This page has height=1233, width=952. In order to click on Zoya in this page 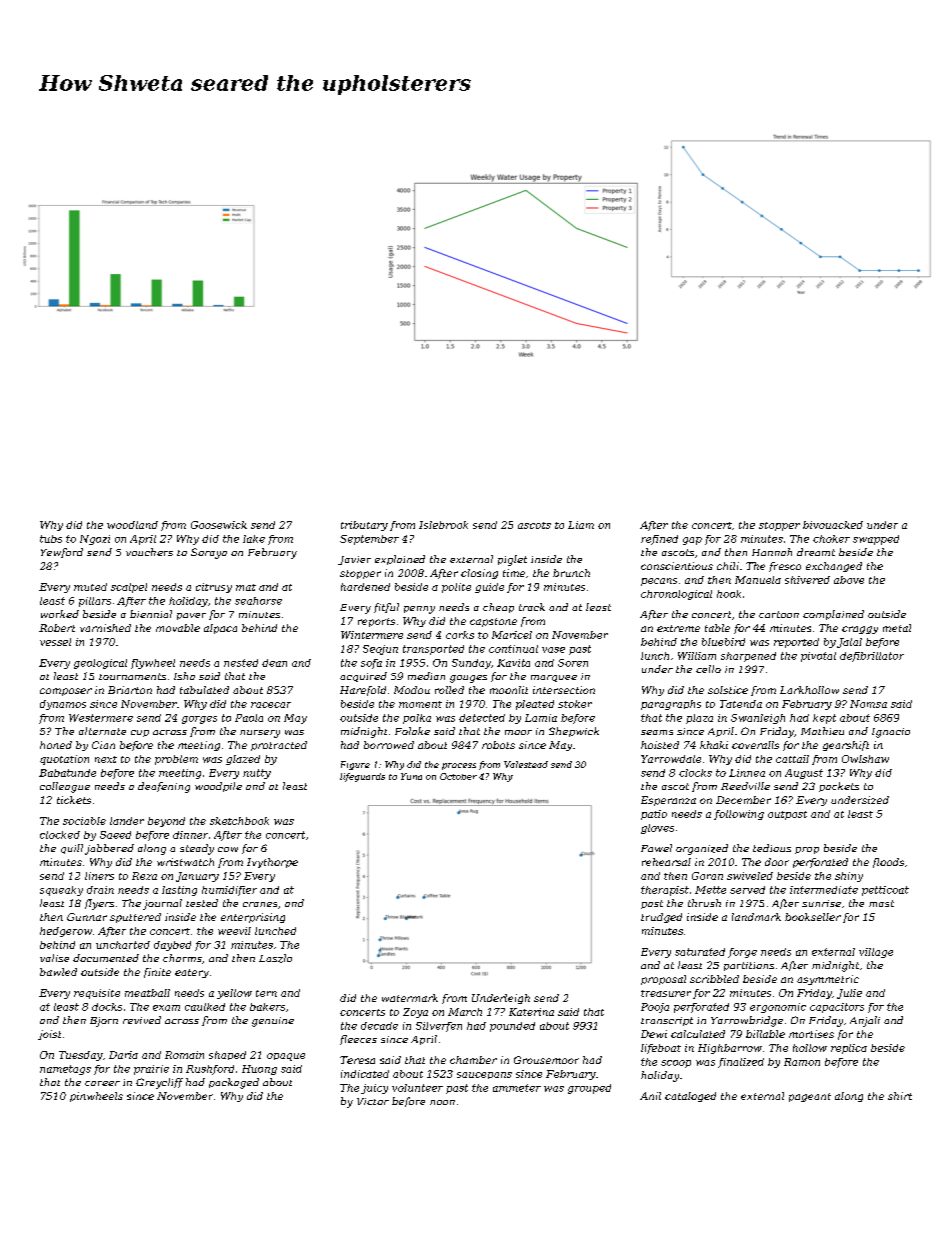, I will do `click(415, 1013)`.
